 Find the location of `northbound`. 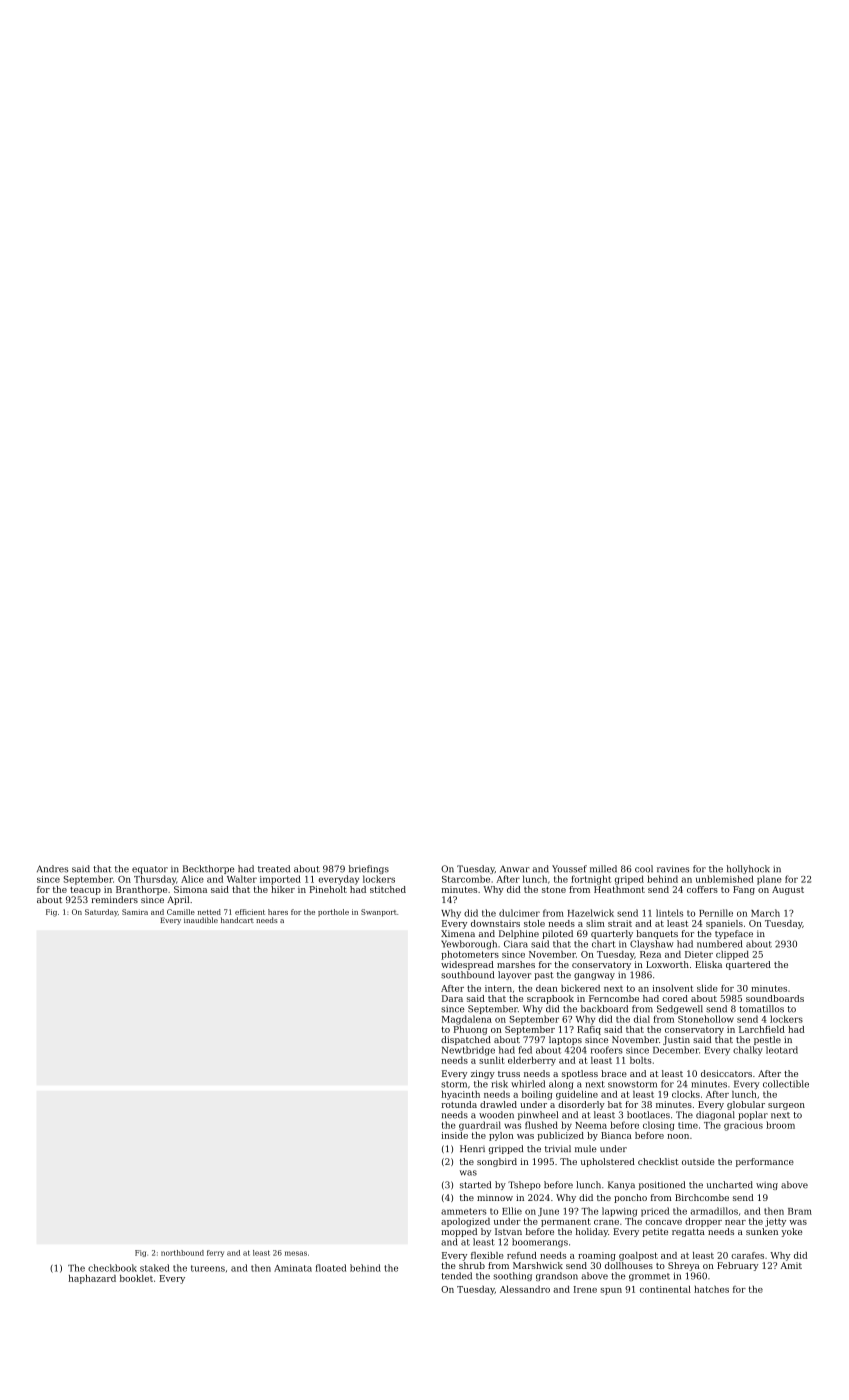

northbound is located at coordinates (182, 1253).
